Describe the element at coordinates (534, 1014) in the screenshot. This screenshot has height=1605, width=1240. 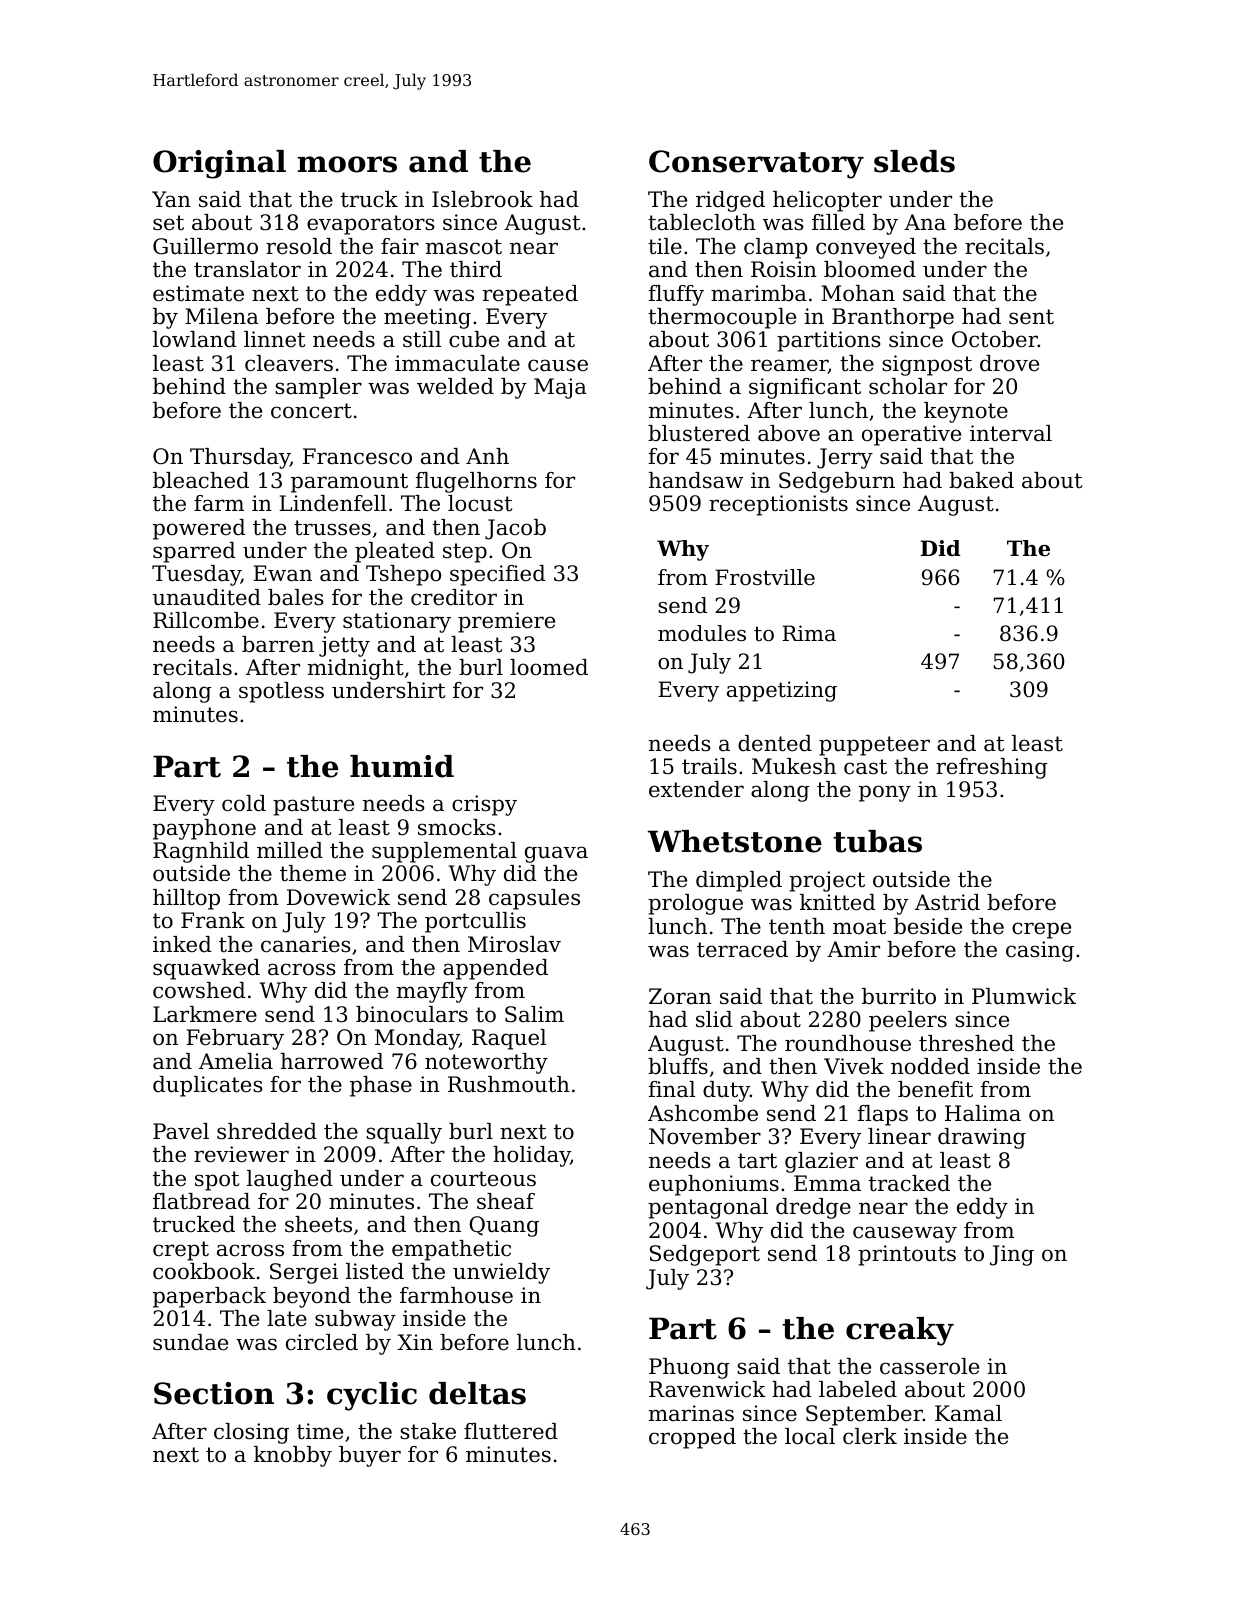
I see `Salim` at that location.
